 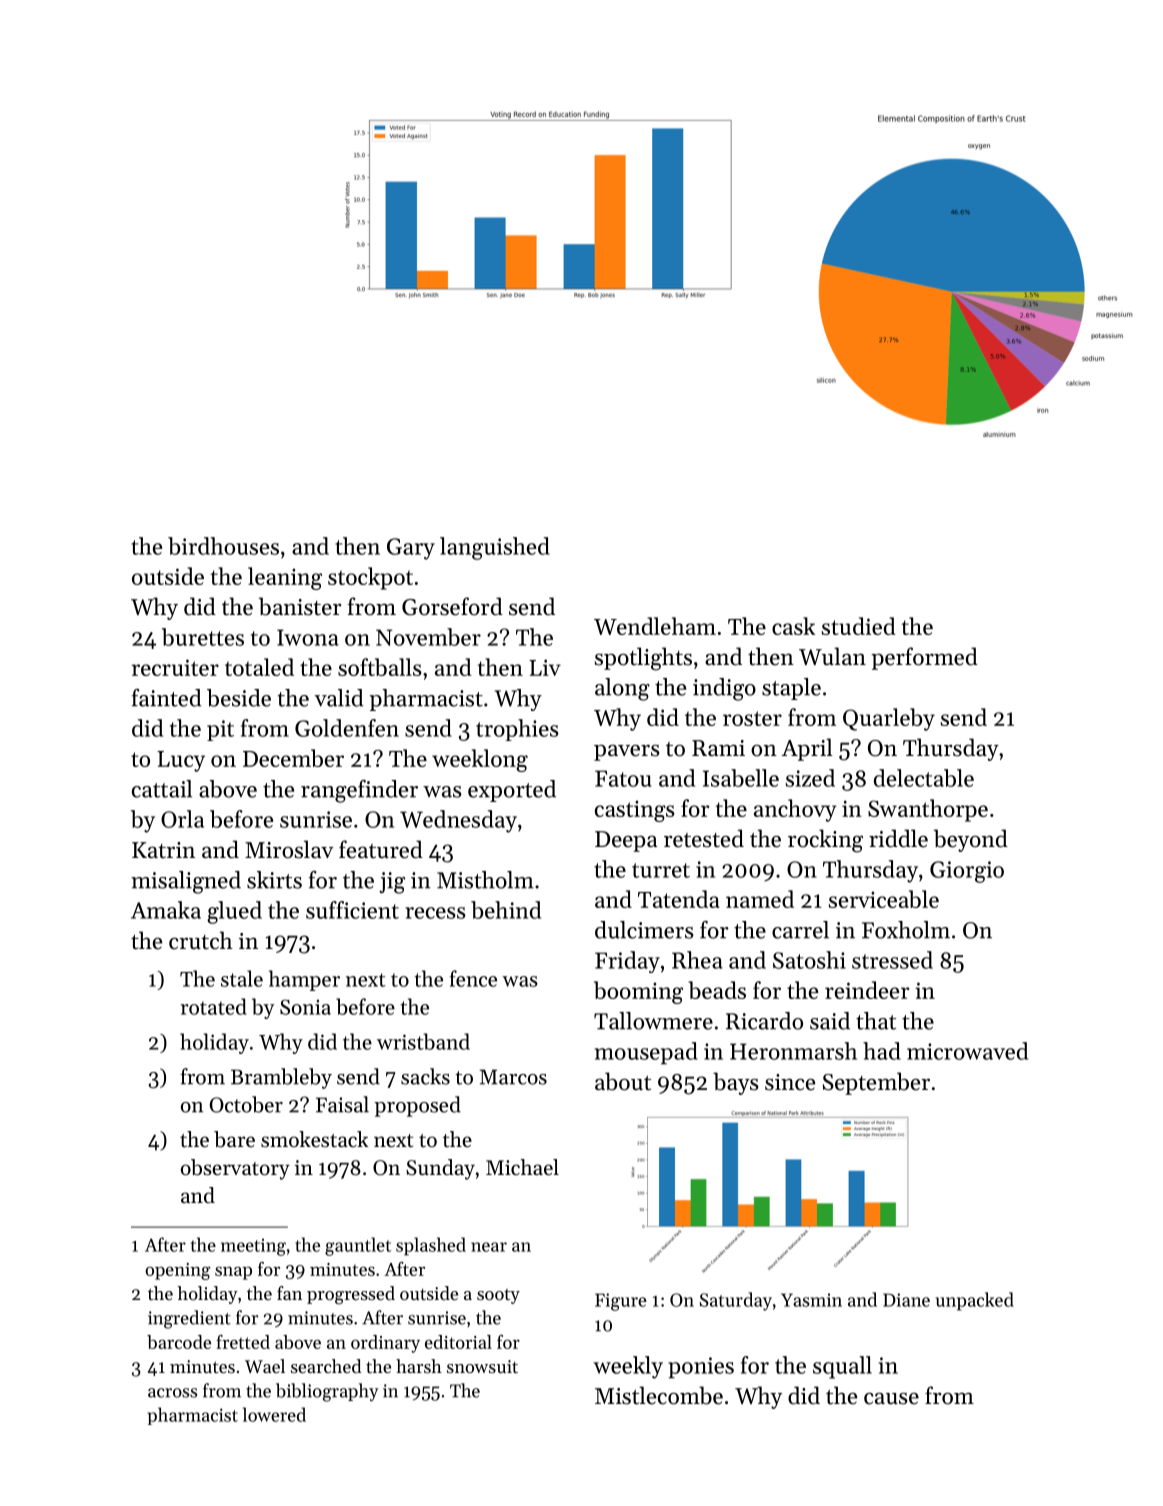 What do you see at coordinates (906, 930) in the screenshot?
I see `Foxholm` at bounding box center [906, 930].
